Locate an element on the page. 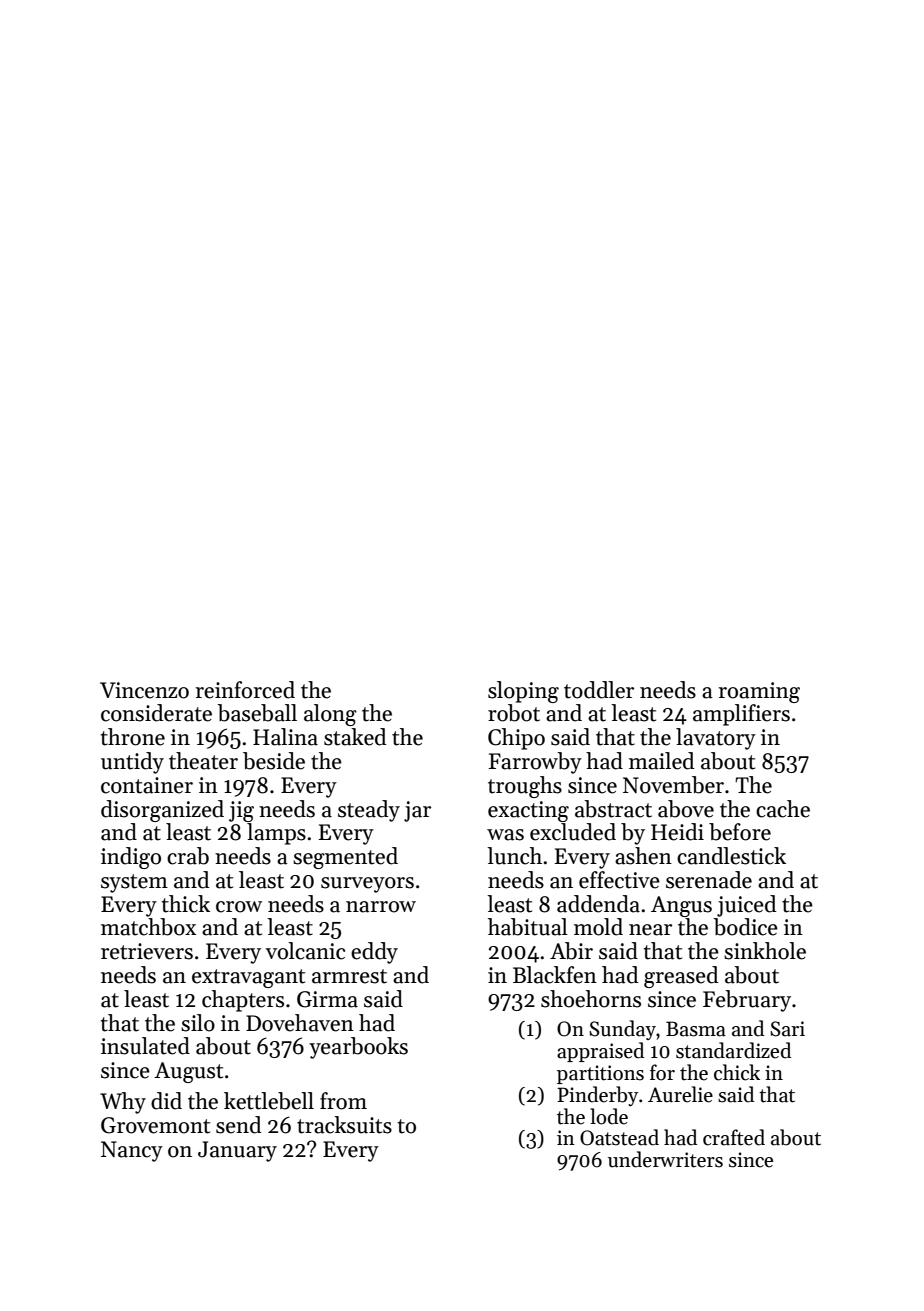 This image has height=1311, width=924. February is located at coordinates (747, 1001).
